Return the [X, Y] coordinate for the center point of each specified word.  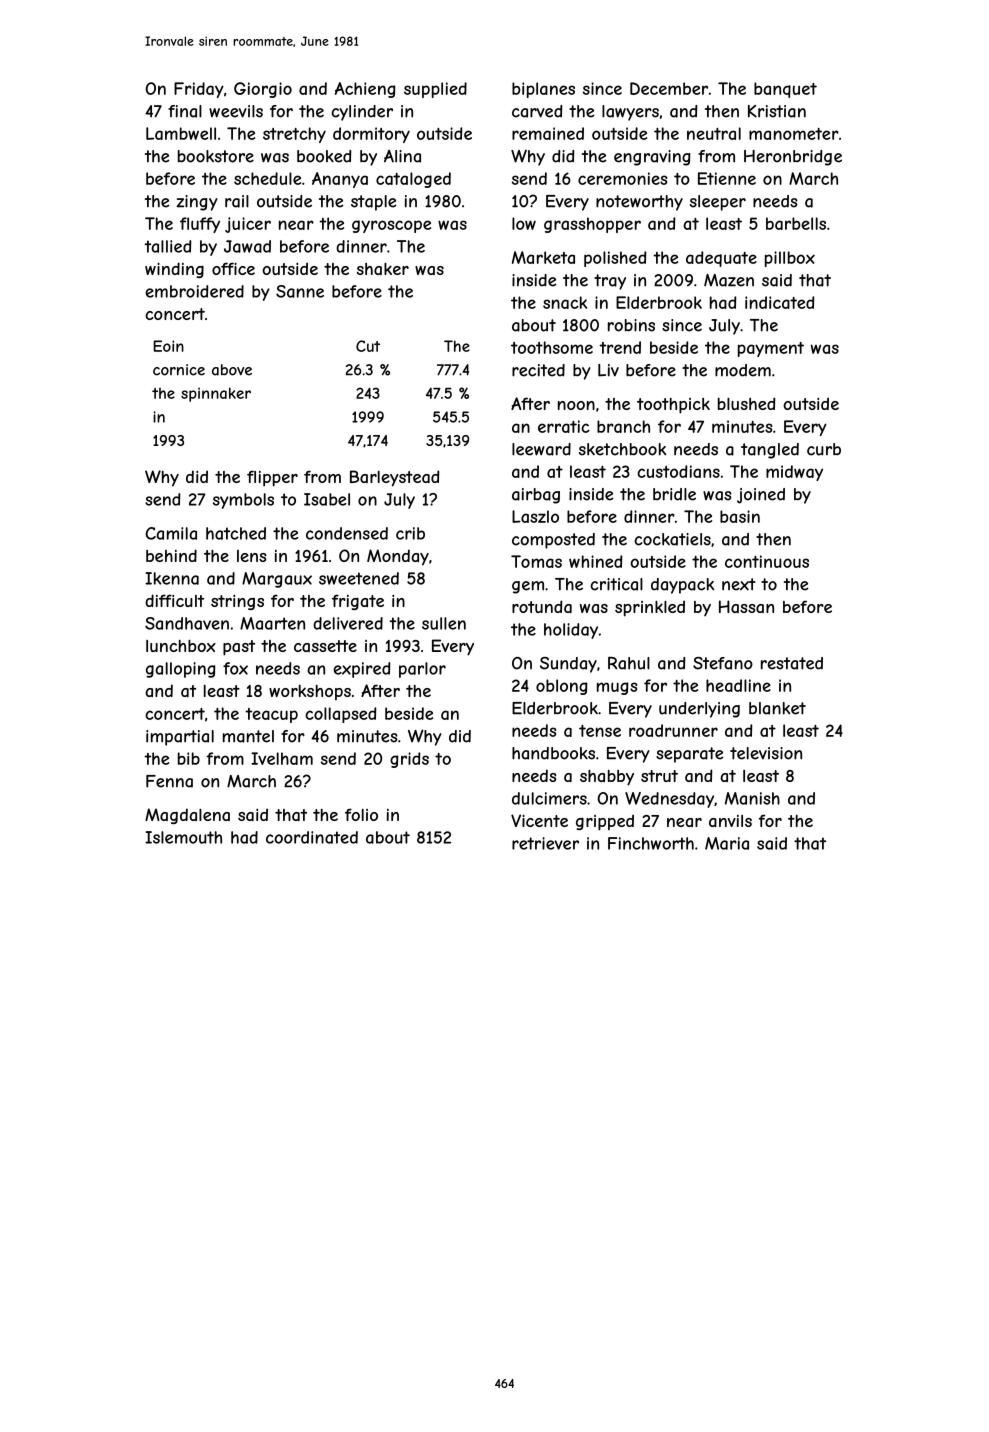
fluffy [200, 225]
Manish [752, 798]
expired [361, 670]
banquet [785, 90]
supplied [435, 90]
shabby [607, 778]
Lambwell [181, 133]
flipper [272, 478]
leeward [541, 449]
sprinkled [650, 608]
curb [824, 449]
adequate [721, 259]
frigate [358, 602]
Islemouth [183, 837]
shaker [383, 269]
